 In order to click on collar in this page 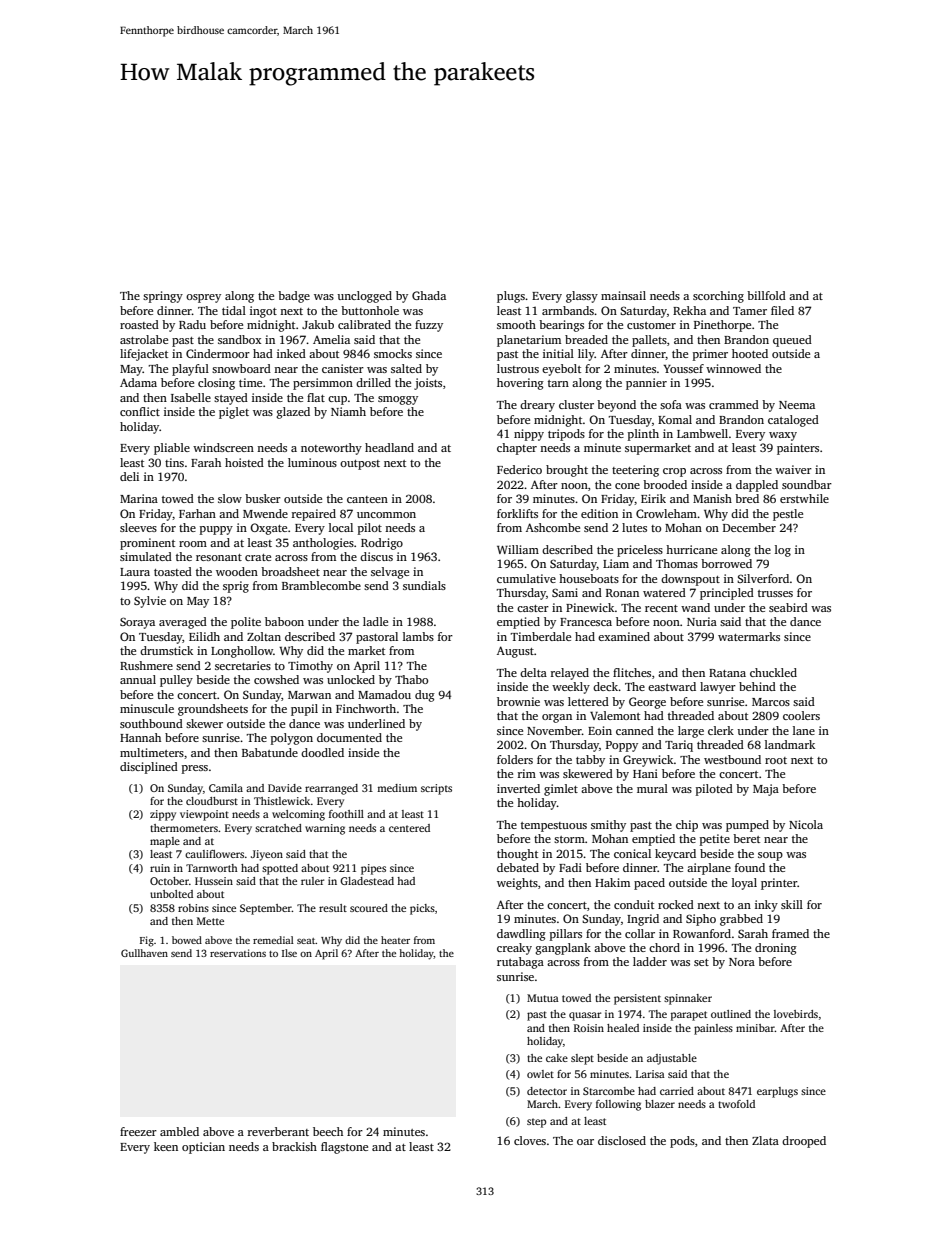, I will do `click(640, 933)`.
